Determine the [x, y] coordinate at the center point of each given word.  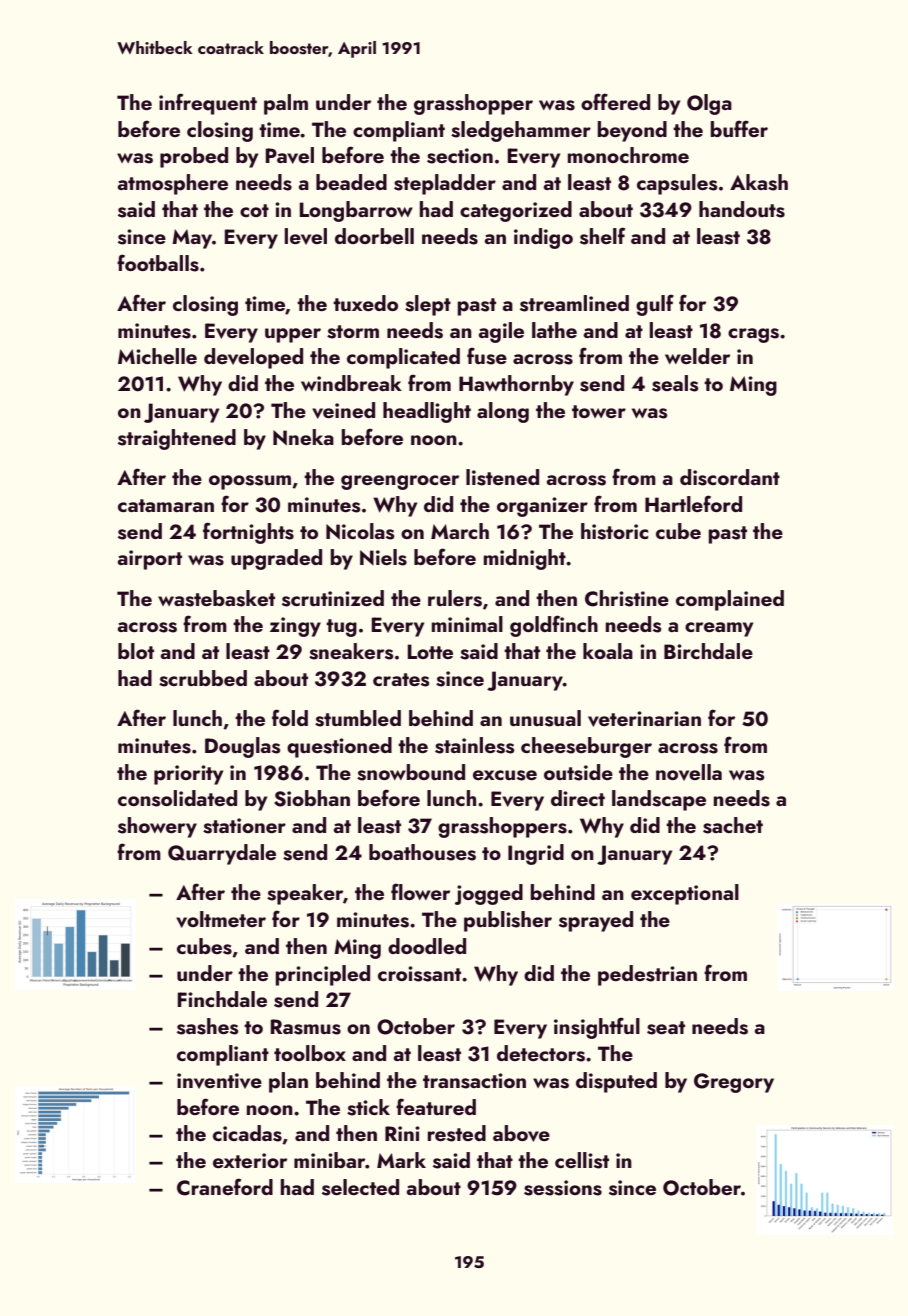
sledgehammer [521, 131]
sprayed [596, 921]
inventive [219, 1081]
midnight [525, 559]
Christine [627, 598]
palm [286, 104]
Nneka [303, 437]
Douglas [242, 747]
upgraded [276, 559]
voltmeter [221, 919]
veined [343, 410]
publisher [508, 921]
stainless [474, 745]
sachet [733, 825]
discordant [730, 477]
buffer [739, 128]
